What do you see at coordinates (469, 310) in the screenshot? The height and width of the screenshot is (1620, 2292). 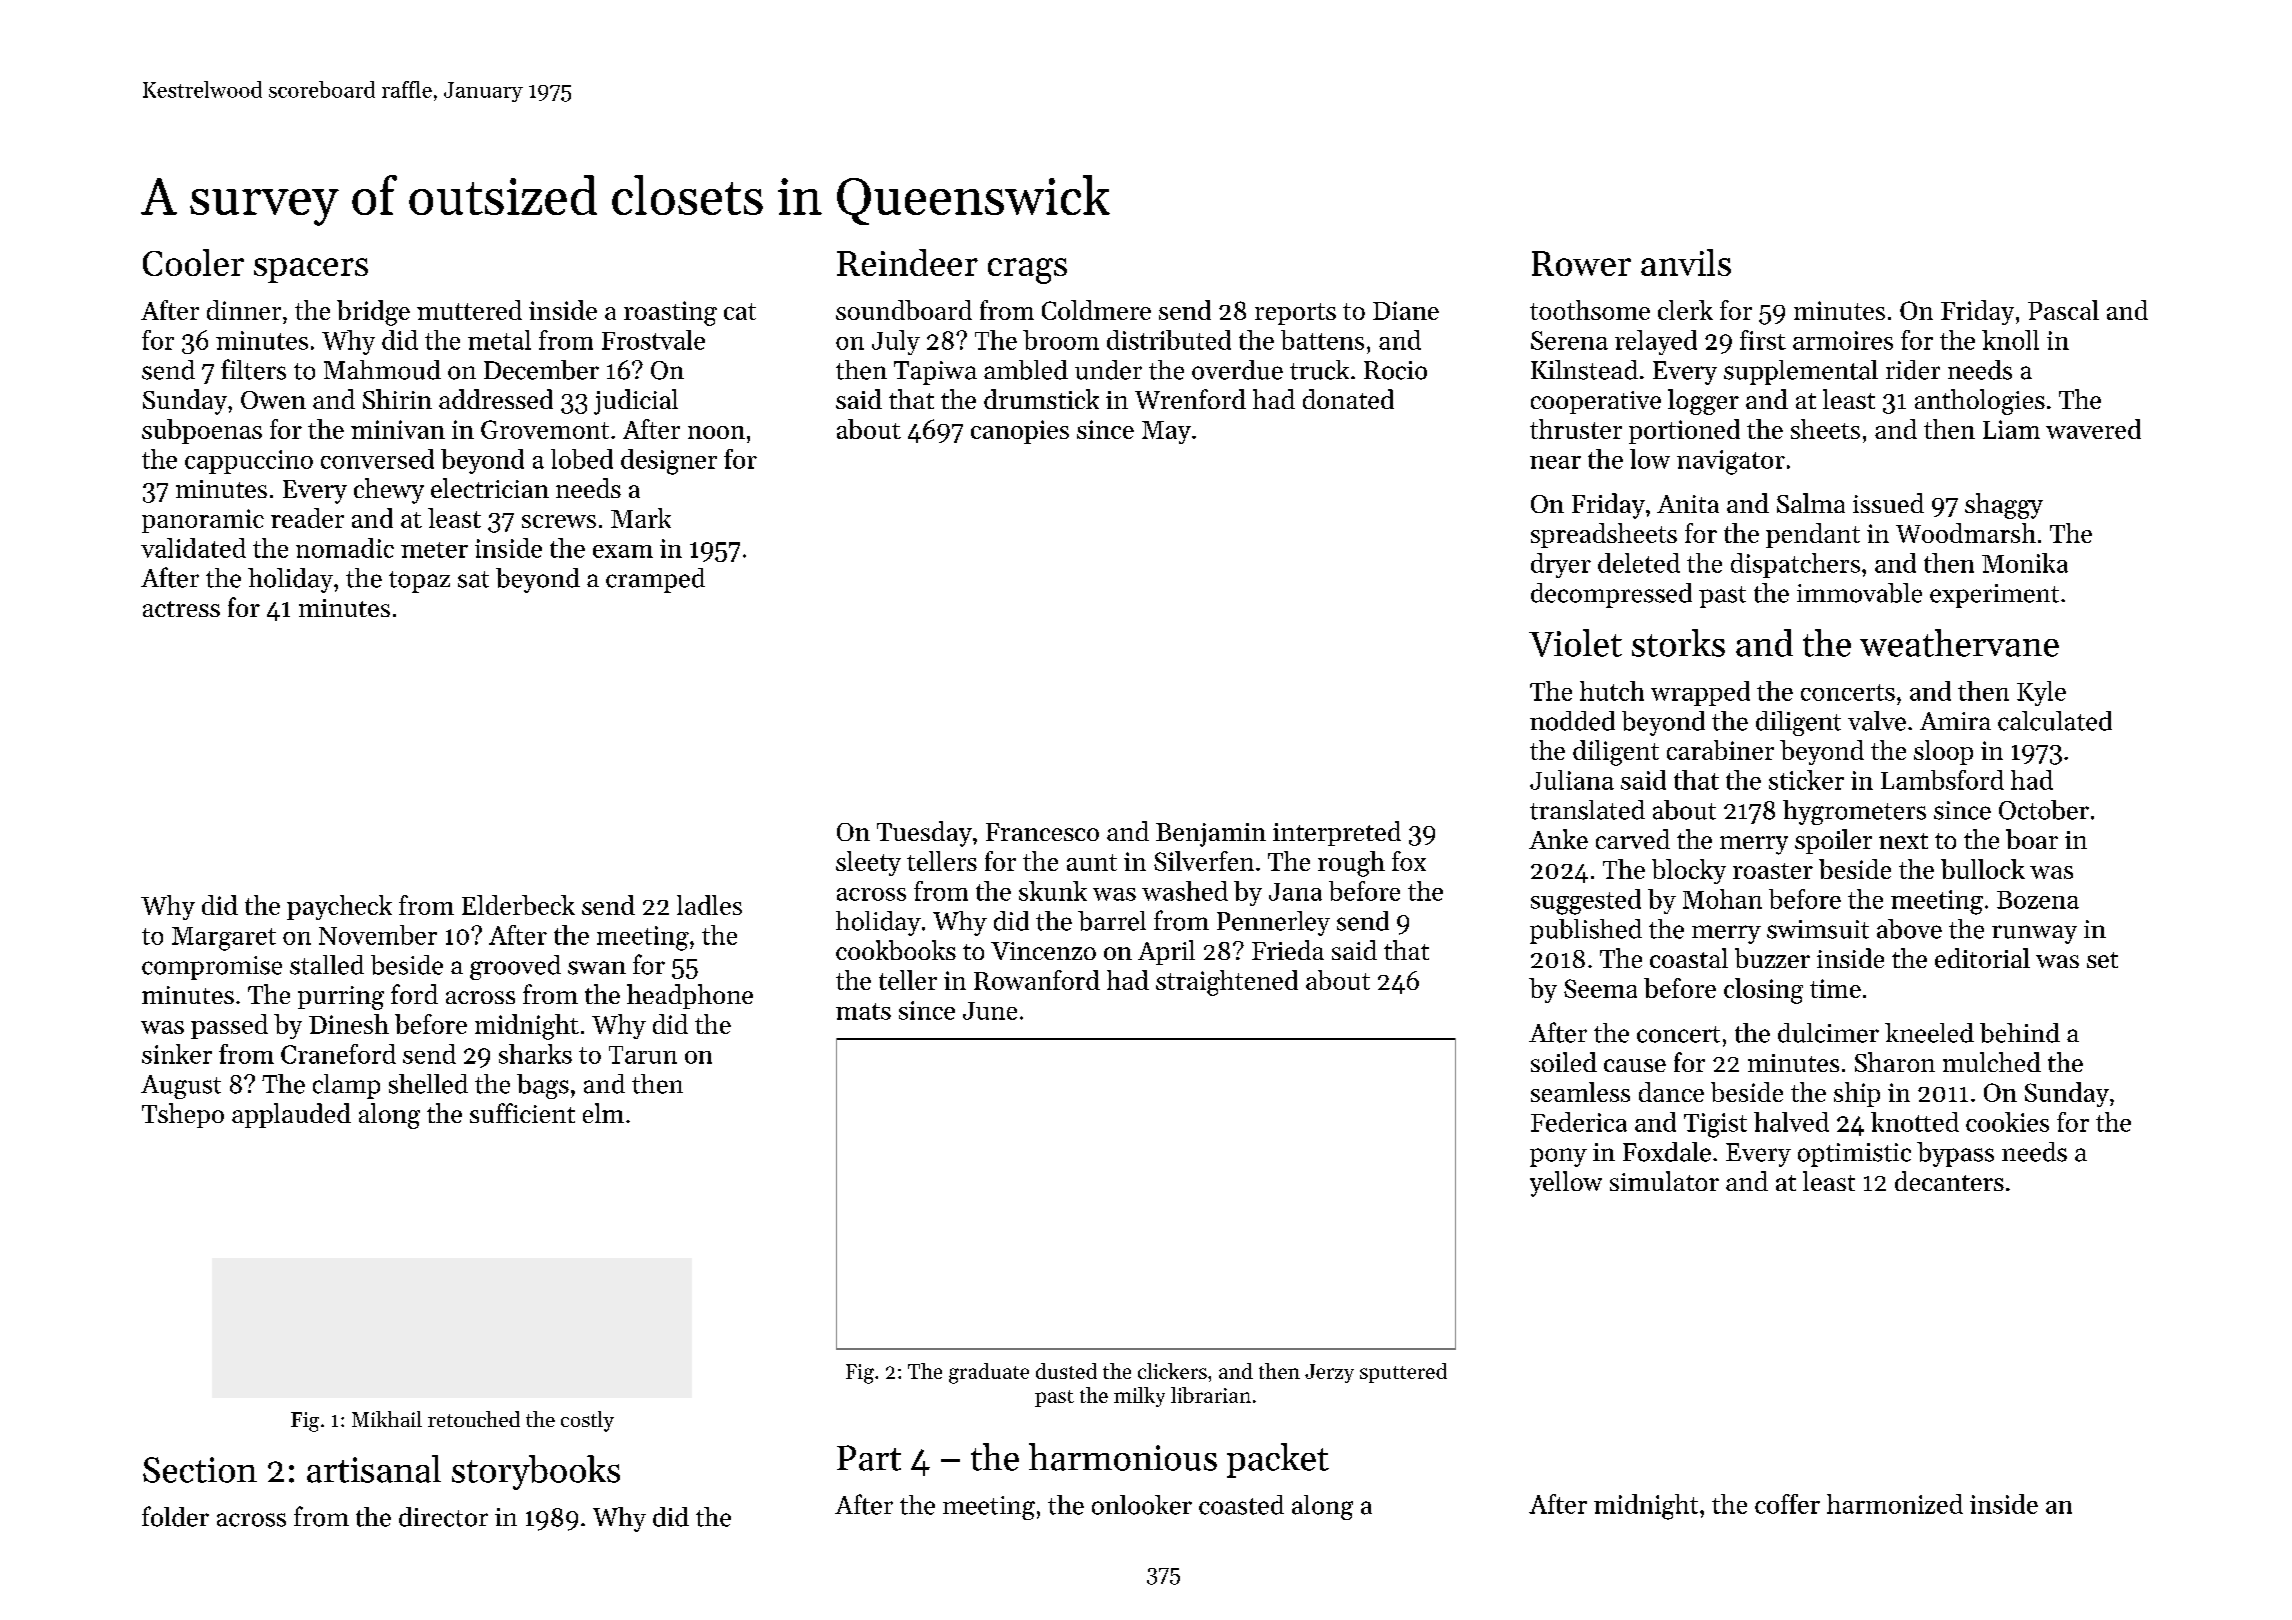 I see `muttered` at bounding box center [469, 310].
